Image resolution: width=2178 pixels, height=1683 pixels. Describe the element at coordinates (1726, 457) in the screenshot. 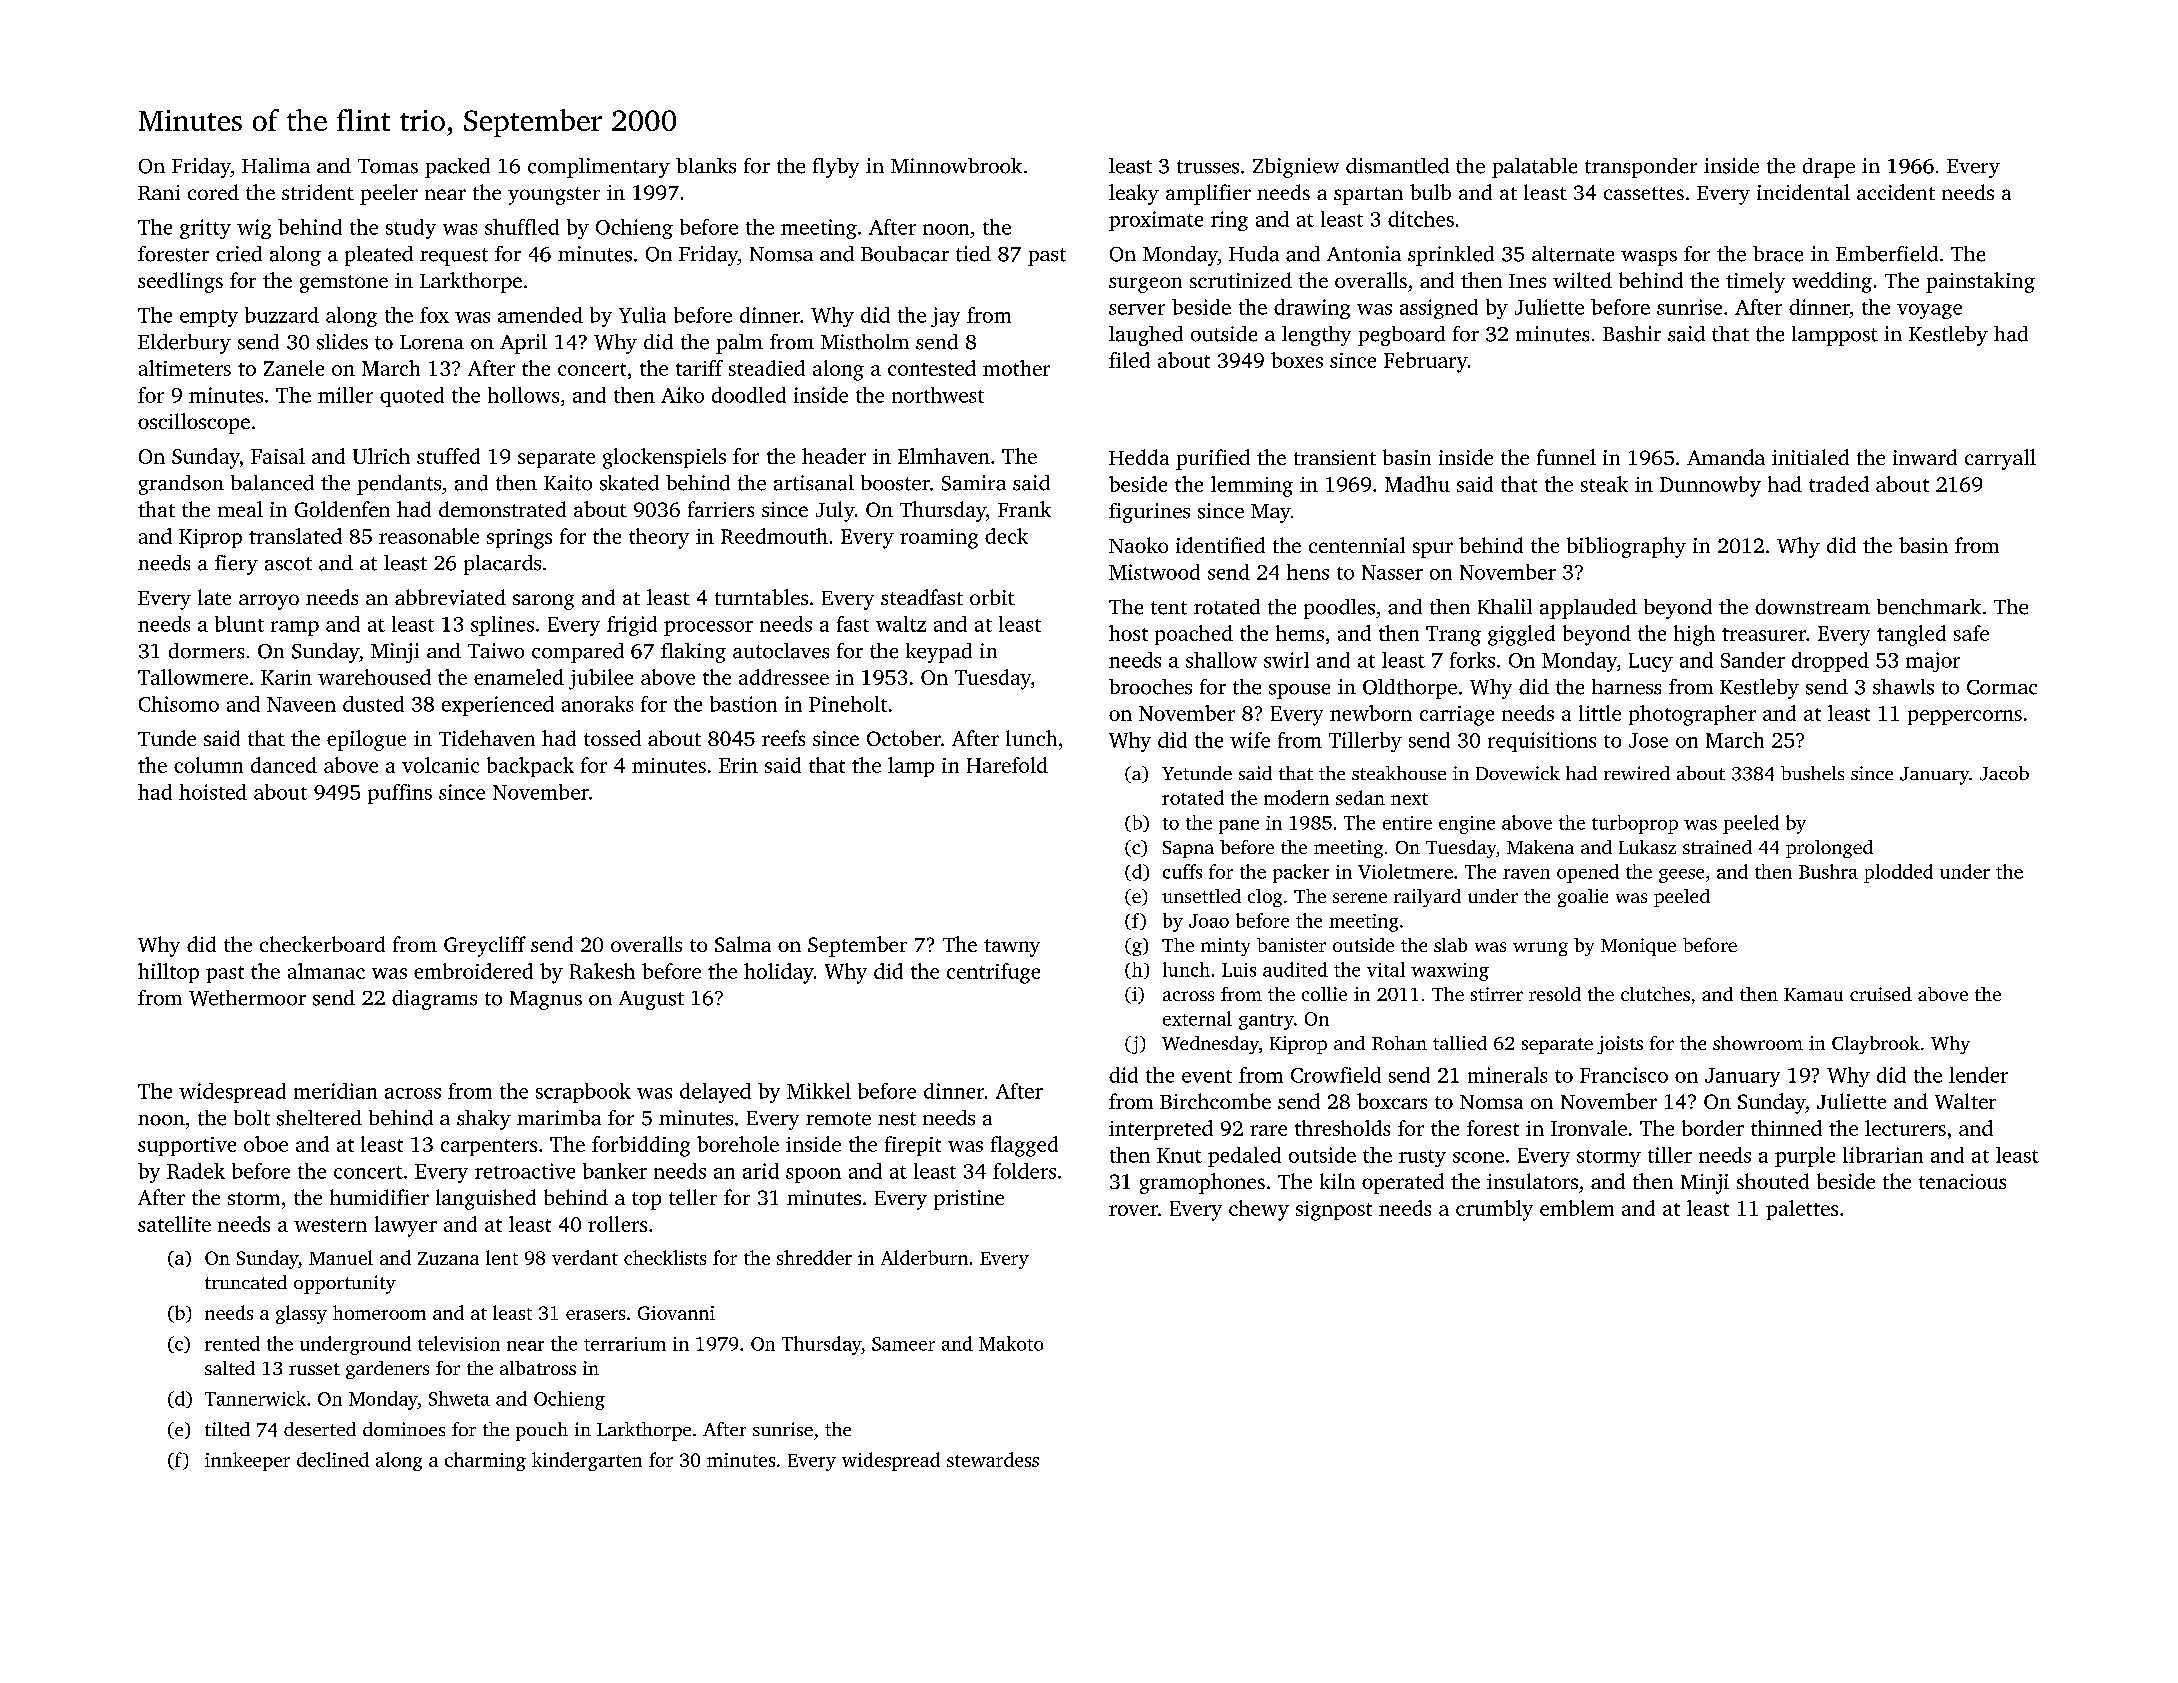

I see `Amanda` at that location.
